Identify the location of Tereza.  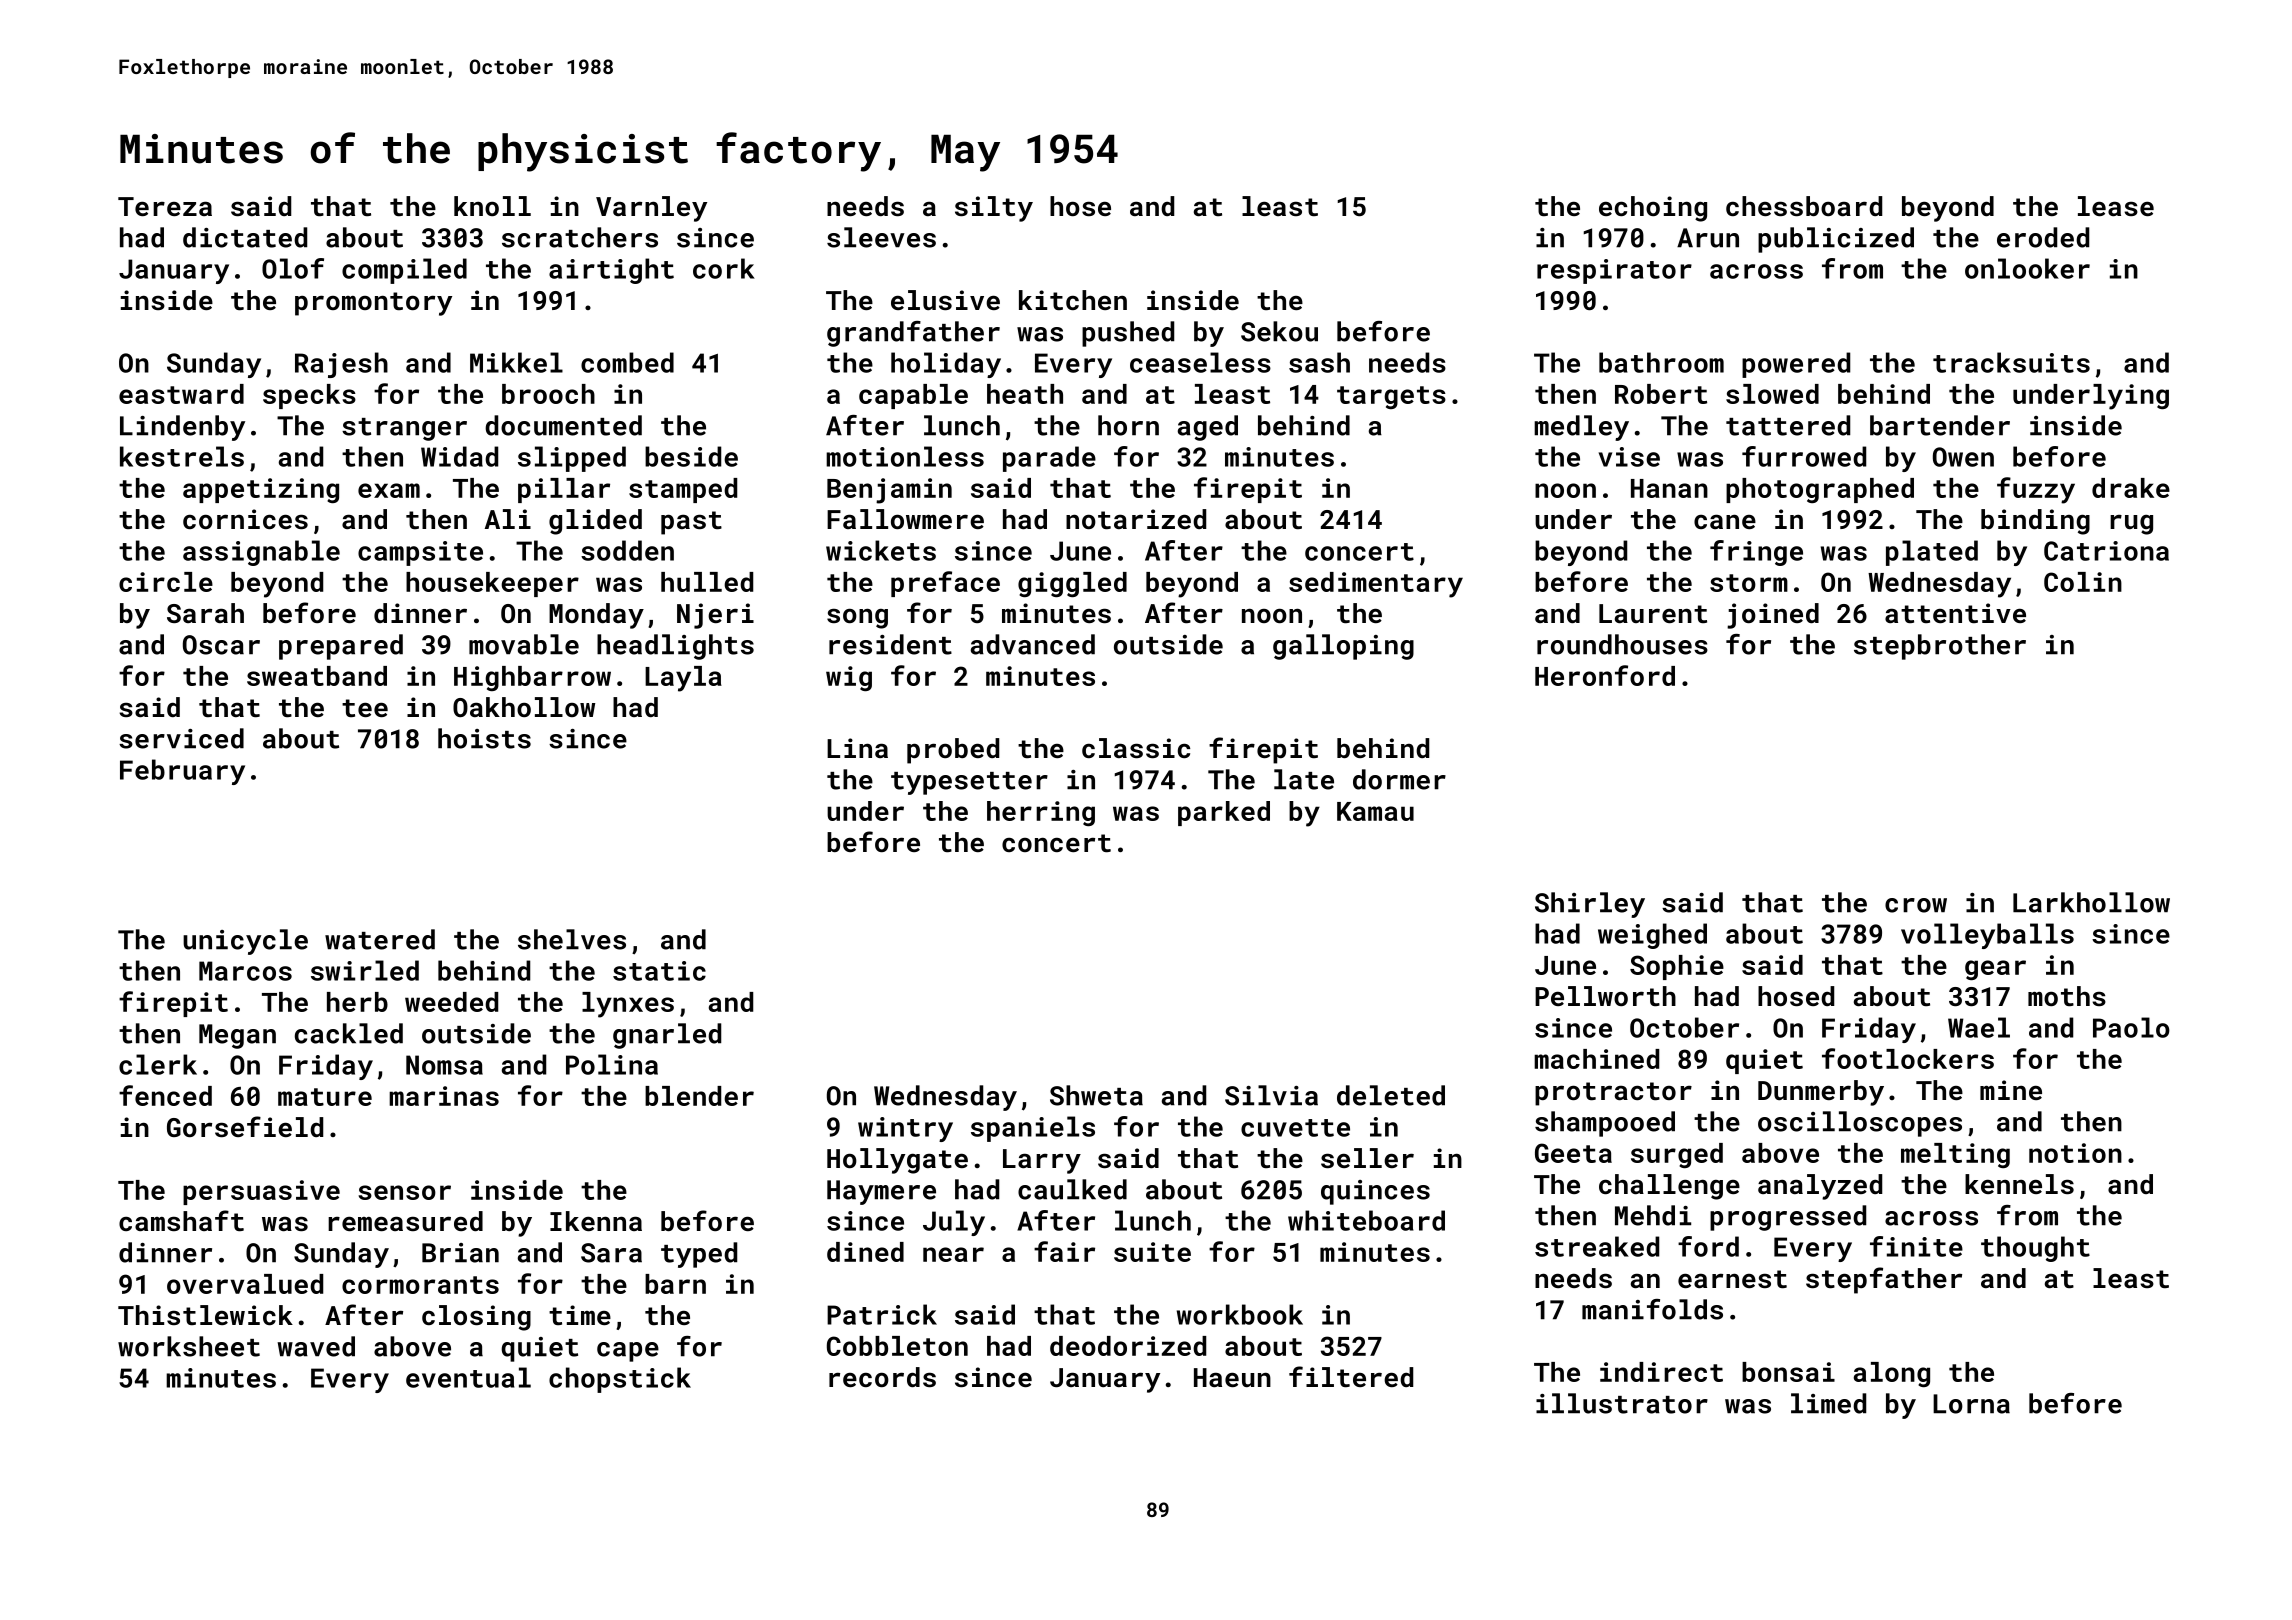
(165, 206).
